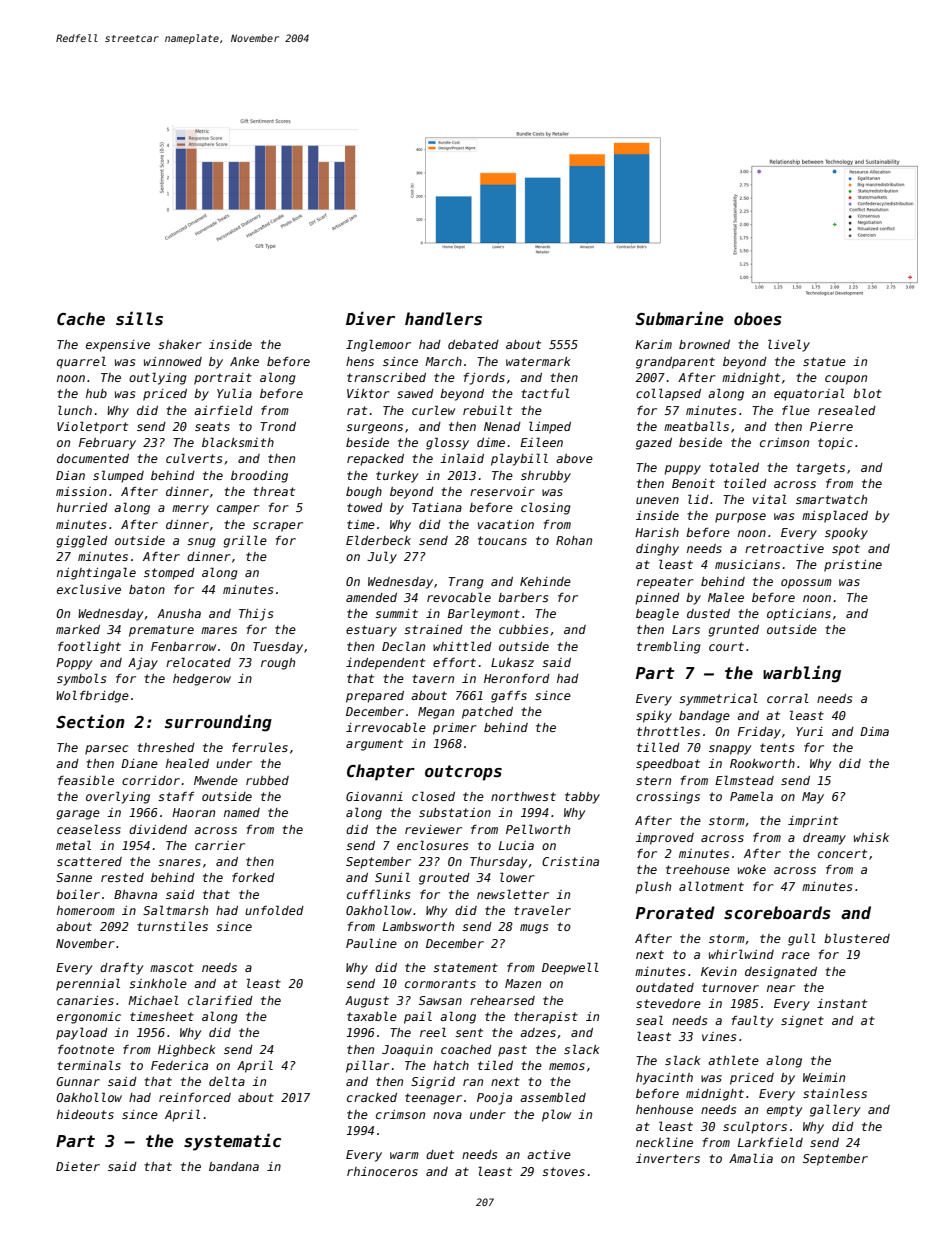  I want to click on Dieter, so click(78, 1166).
